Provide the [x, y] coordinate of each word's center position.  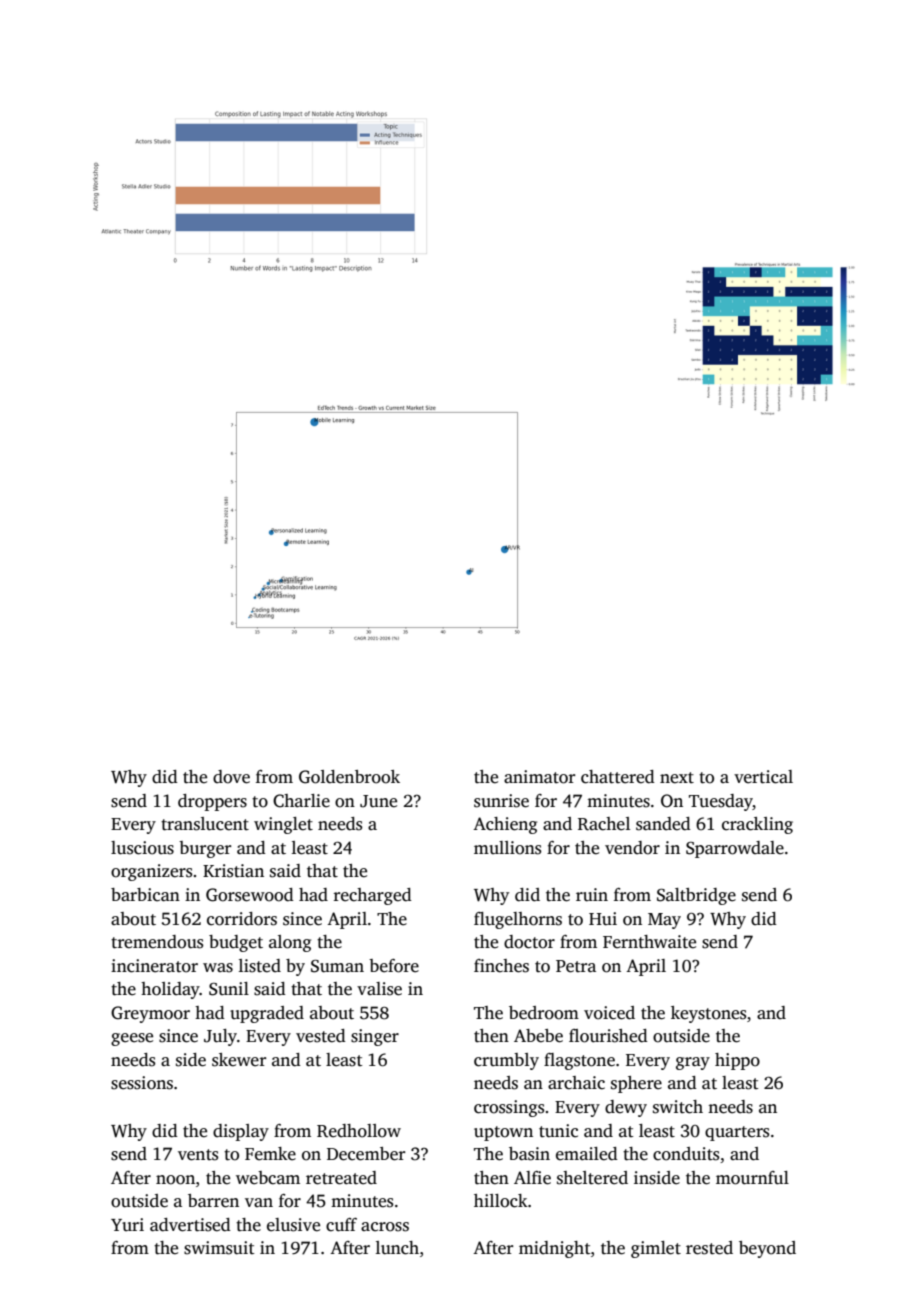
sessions [142, 1083]
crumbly [506, 1061]
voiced [609, 1013]
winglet [283, 825]
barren [213, 1201]
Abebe [538, 1036]
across [385, 1227]
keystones [708, 1014]
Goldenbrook [349, 777]
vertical [763, 777]
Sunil [229, 989]
